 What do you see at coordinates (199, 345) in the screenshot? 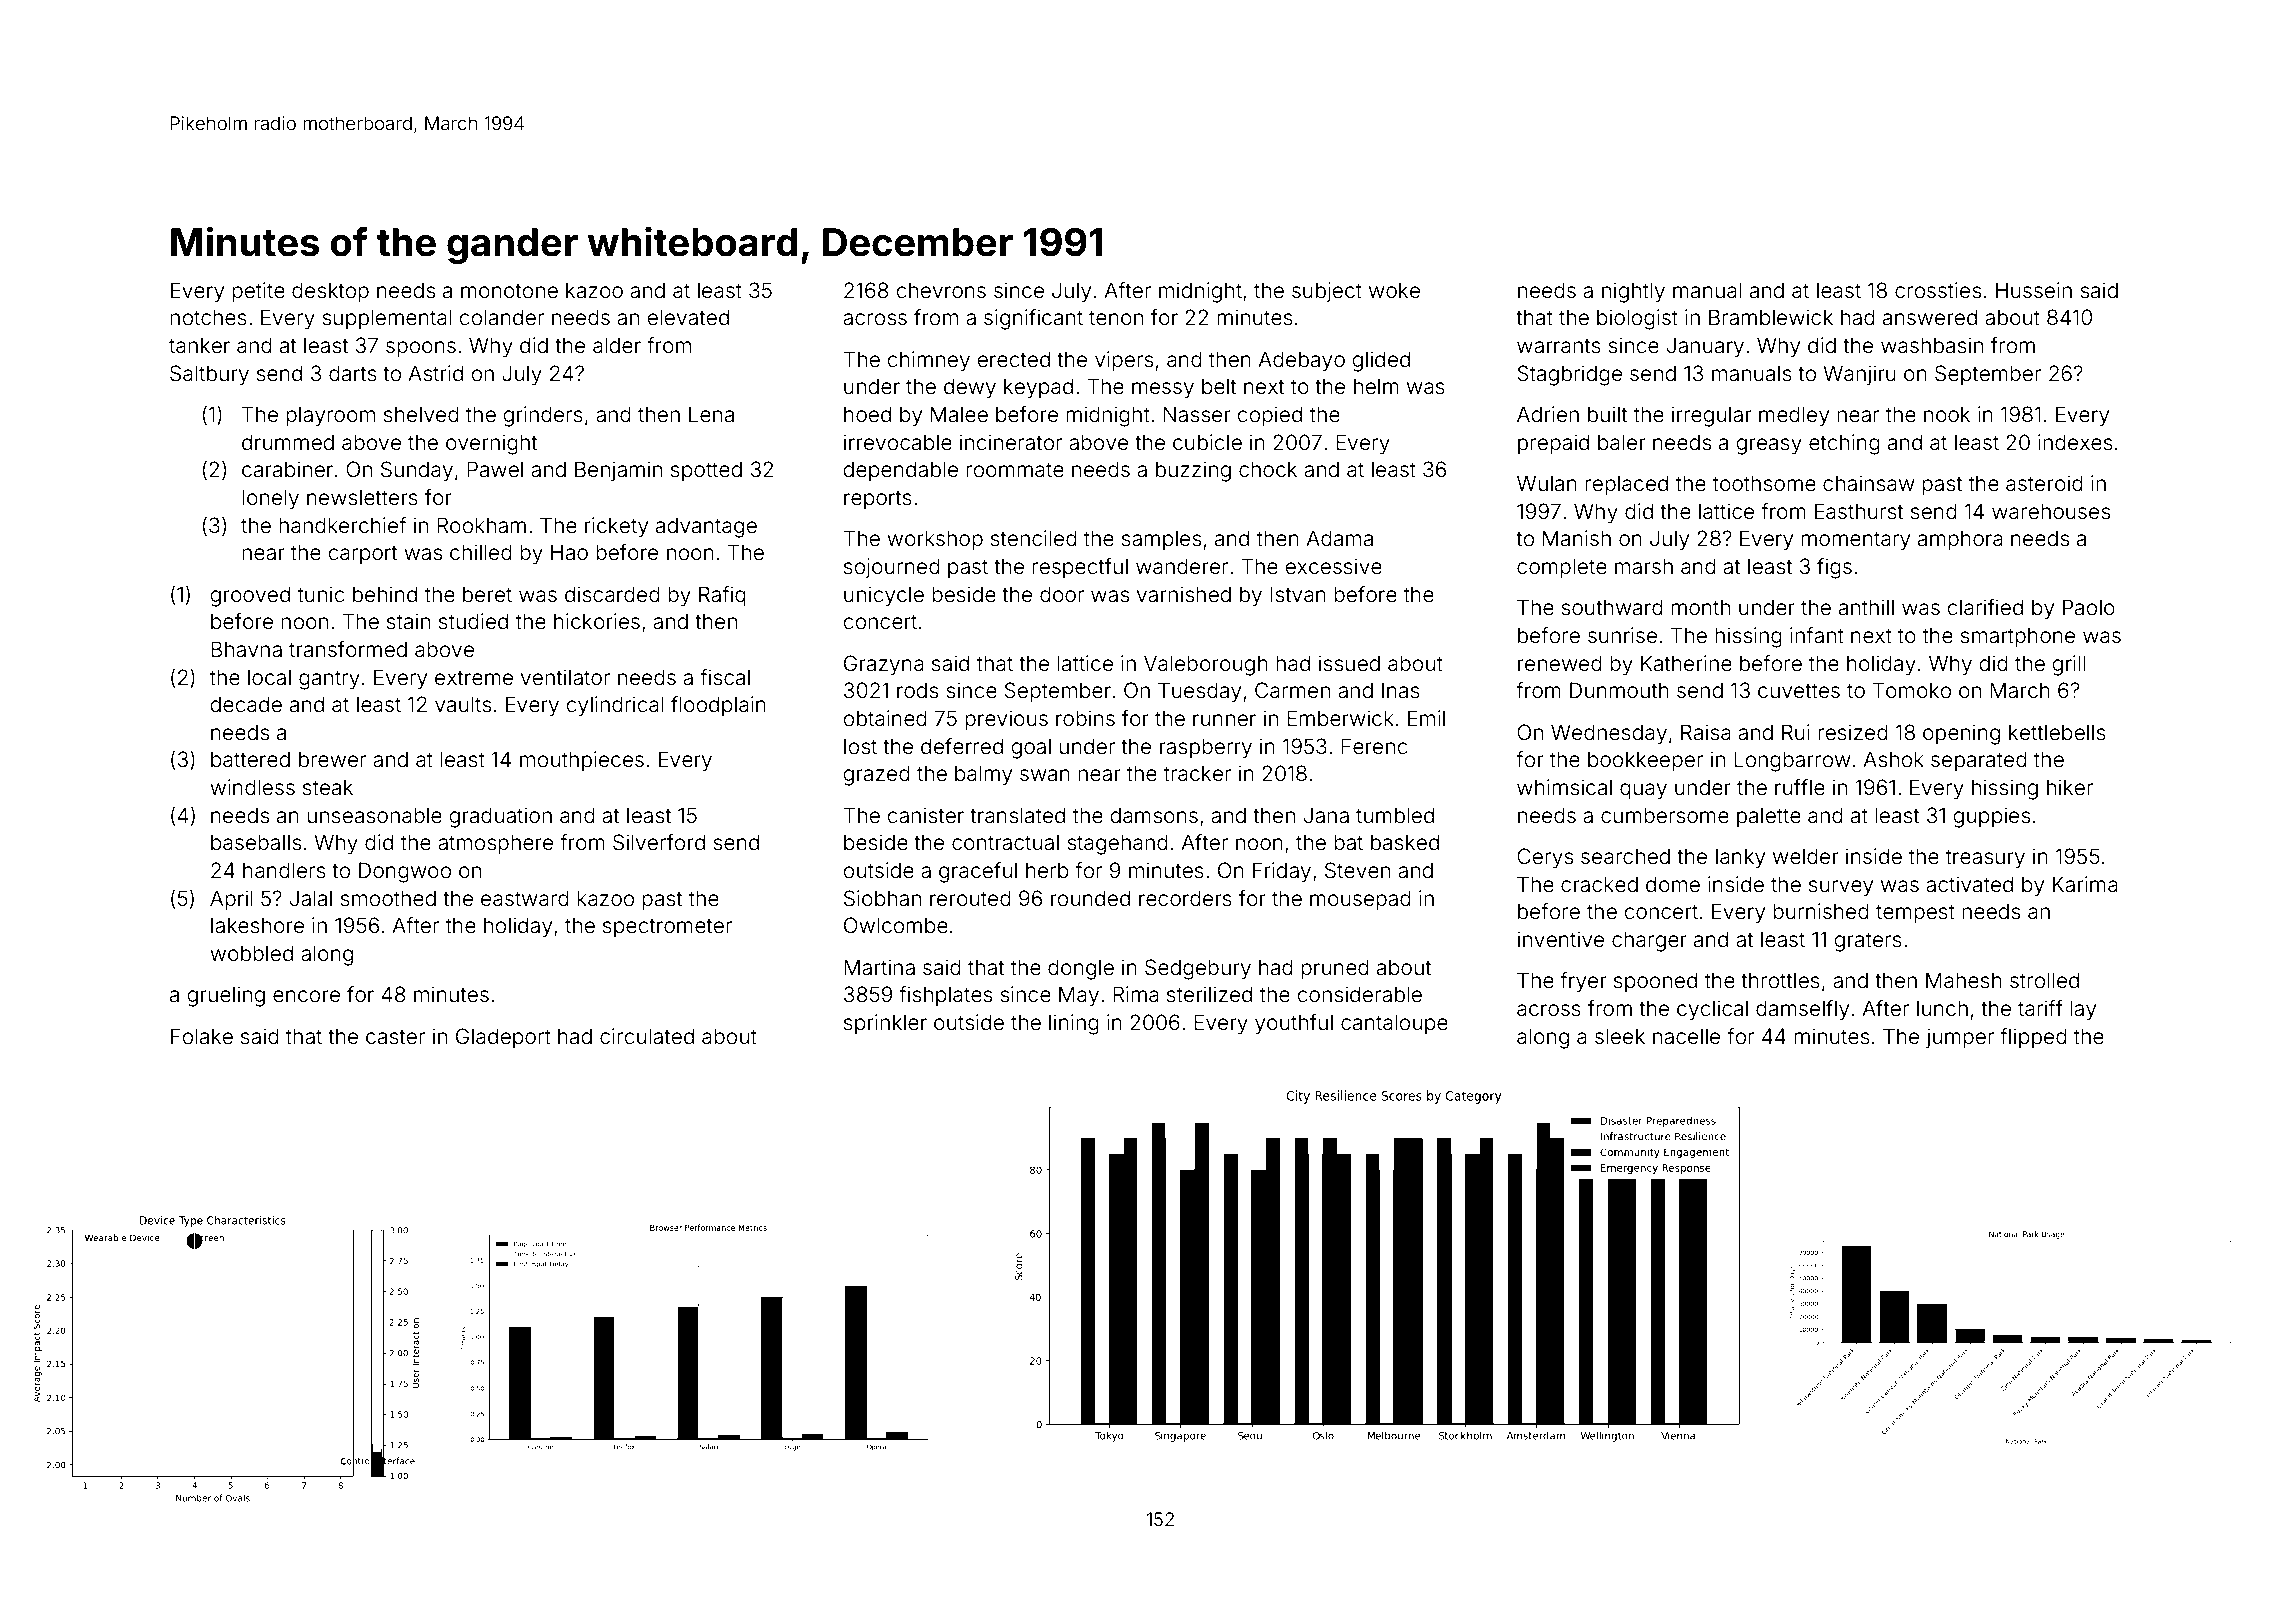
I see `tanker` at bounding box center [199, 345].
